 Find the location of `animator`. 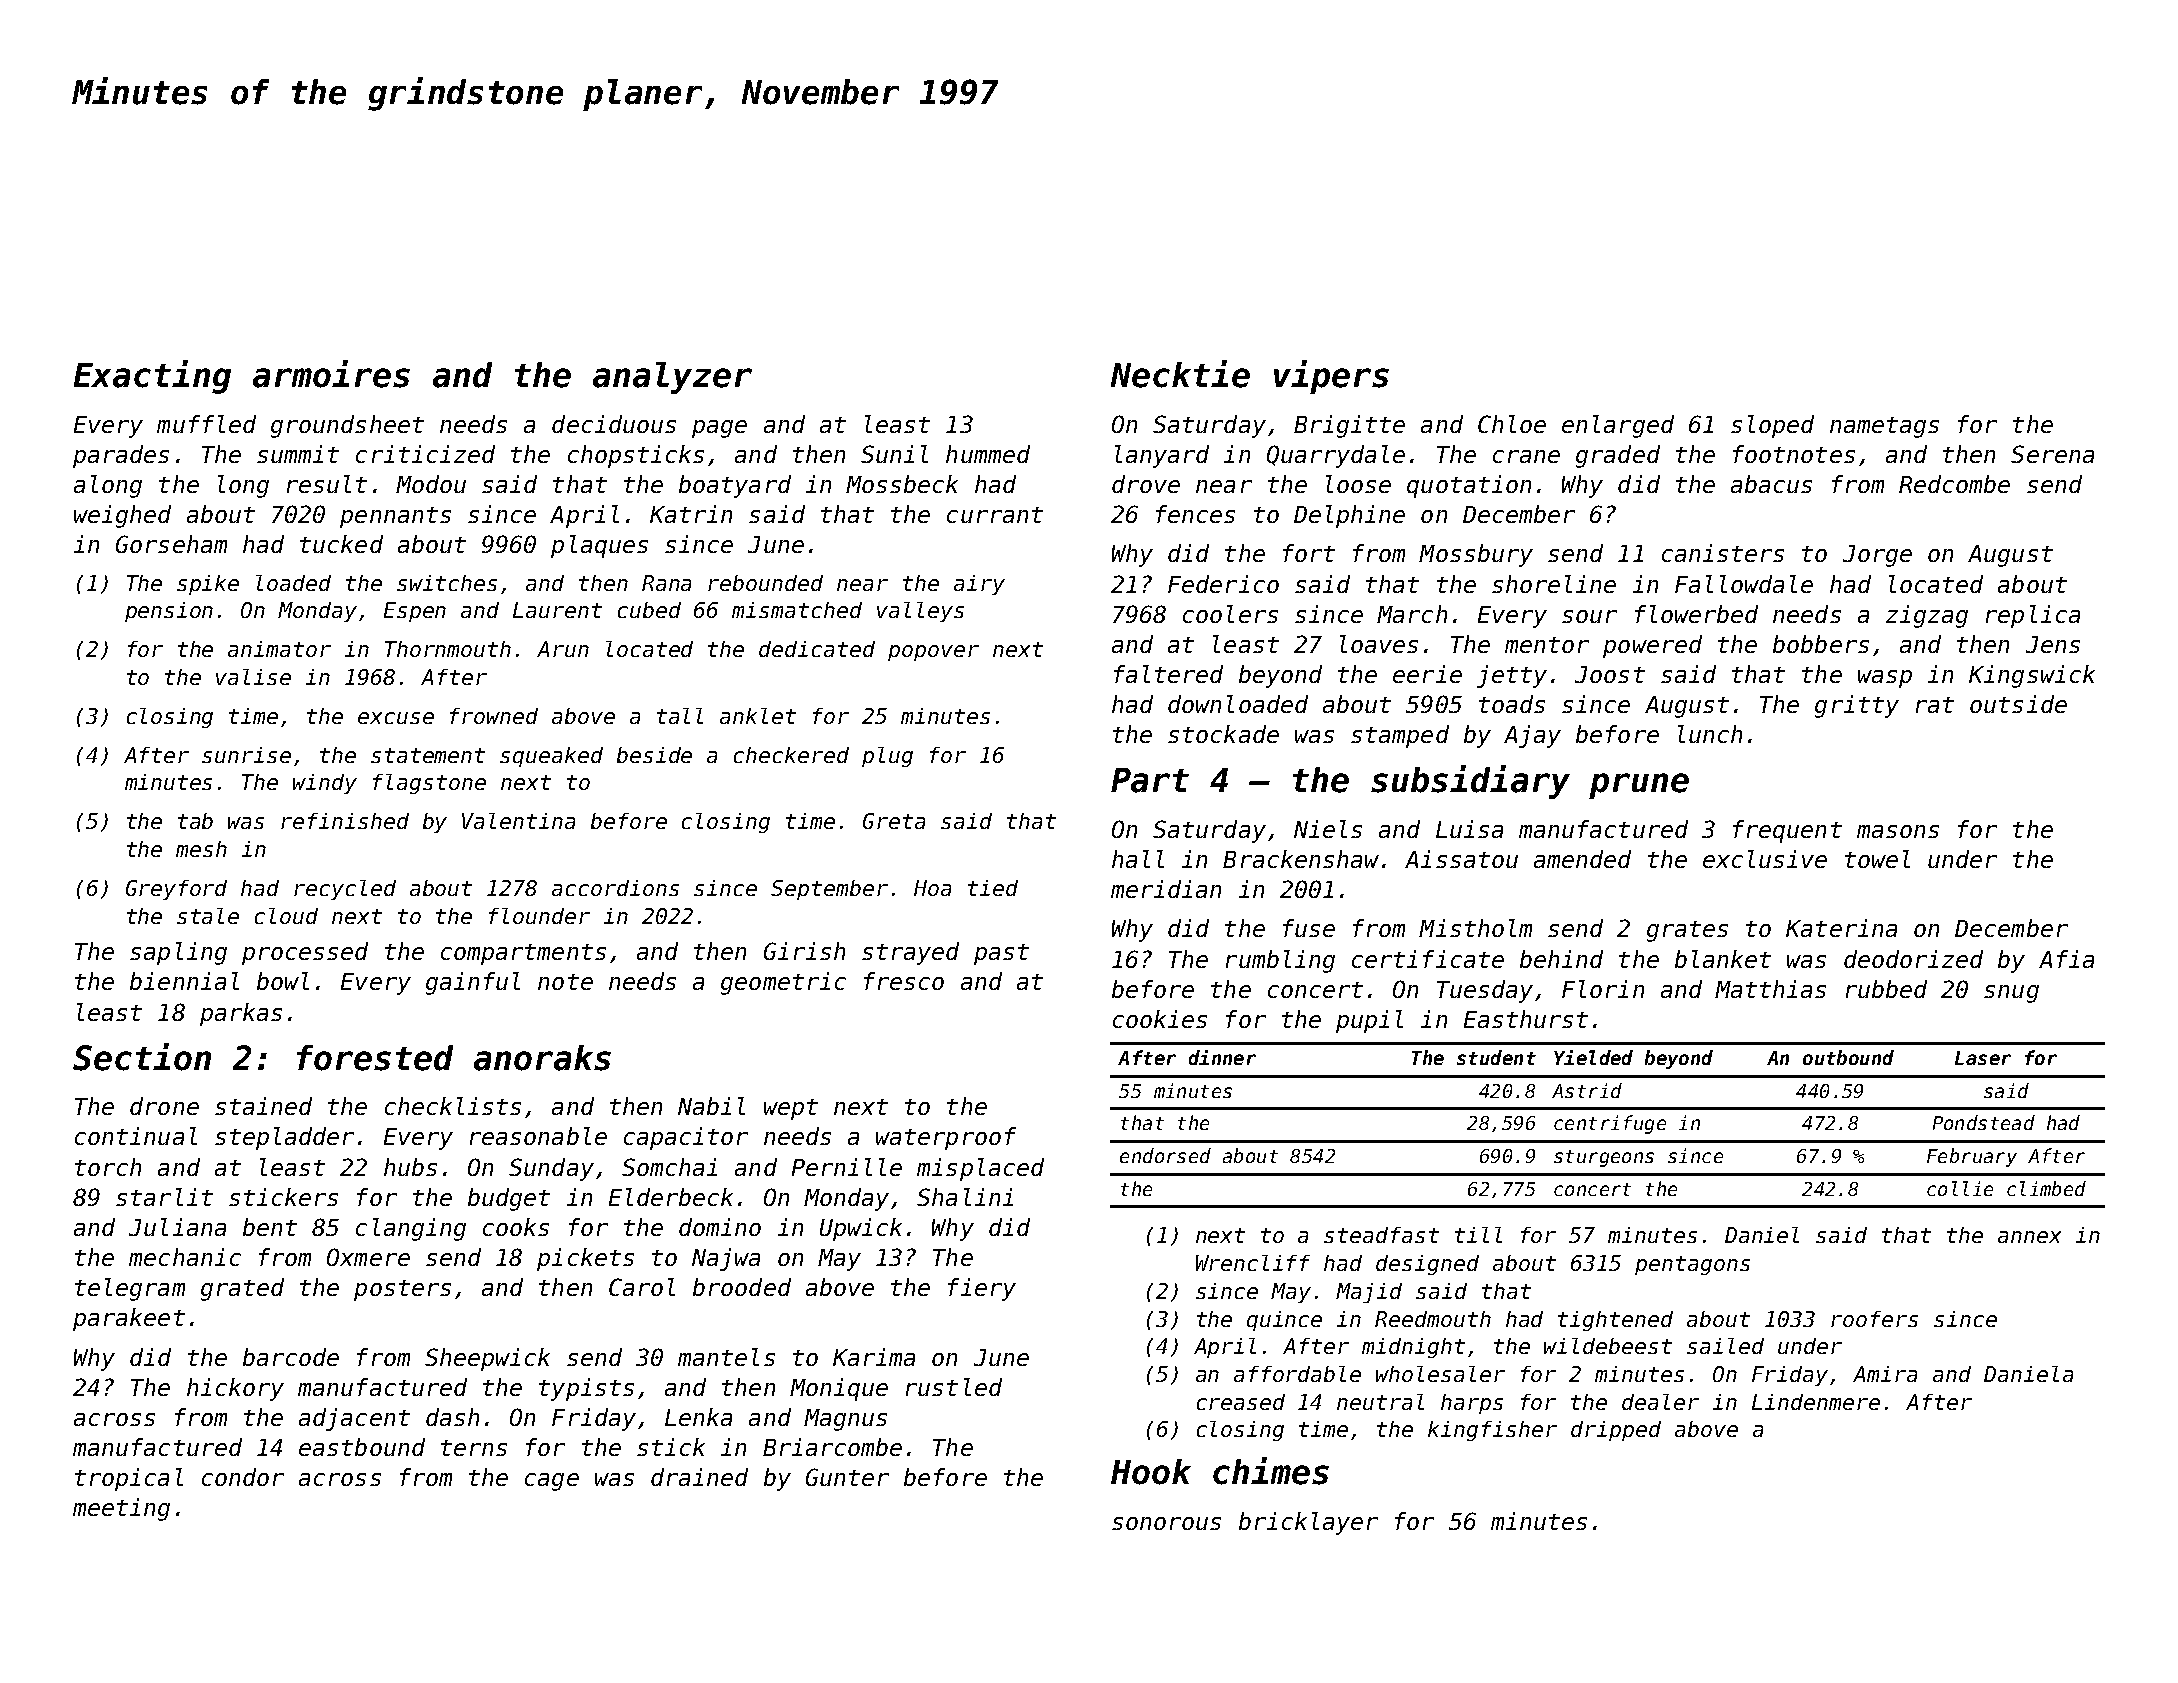

animator is located at coordinates (279, 649).
